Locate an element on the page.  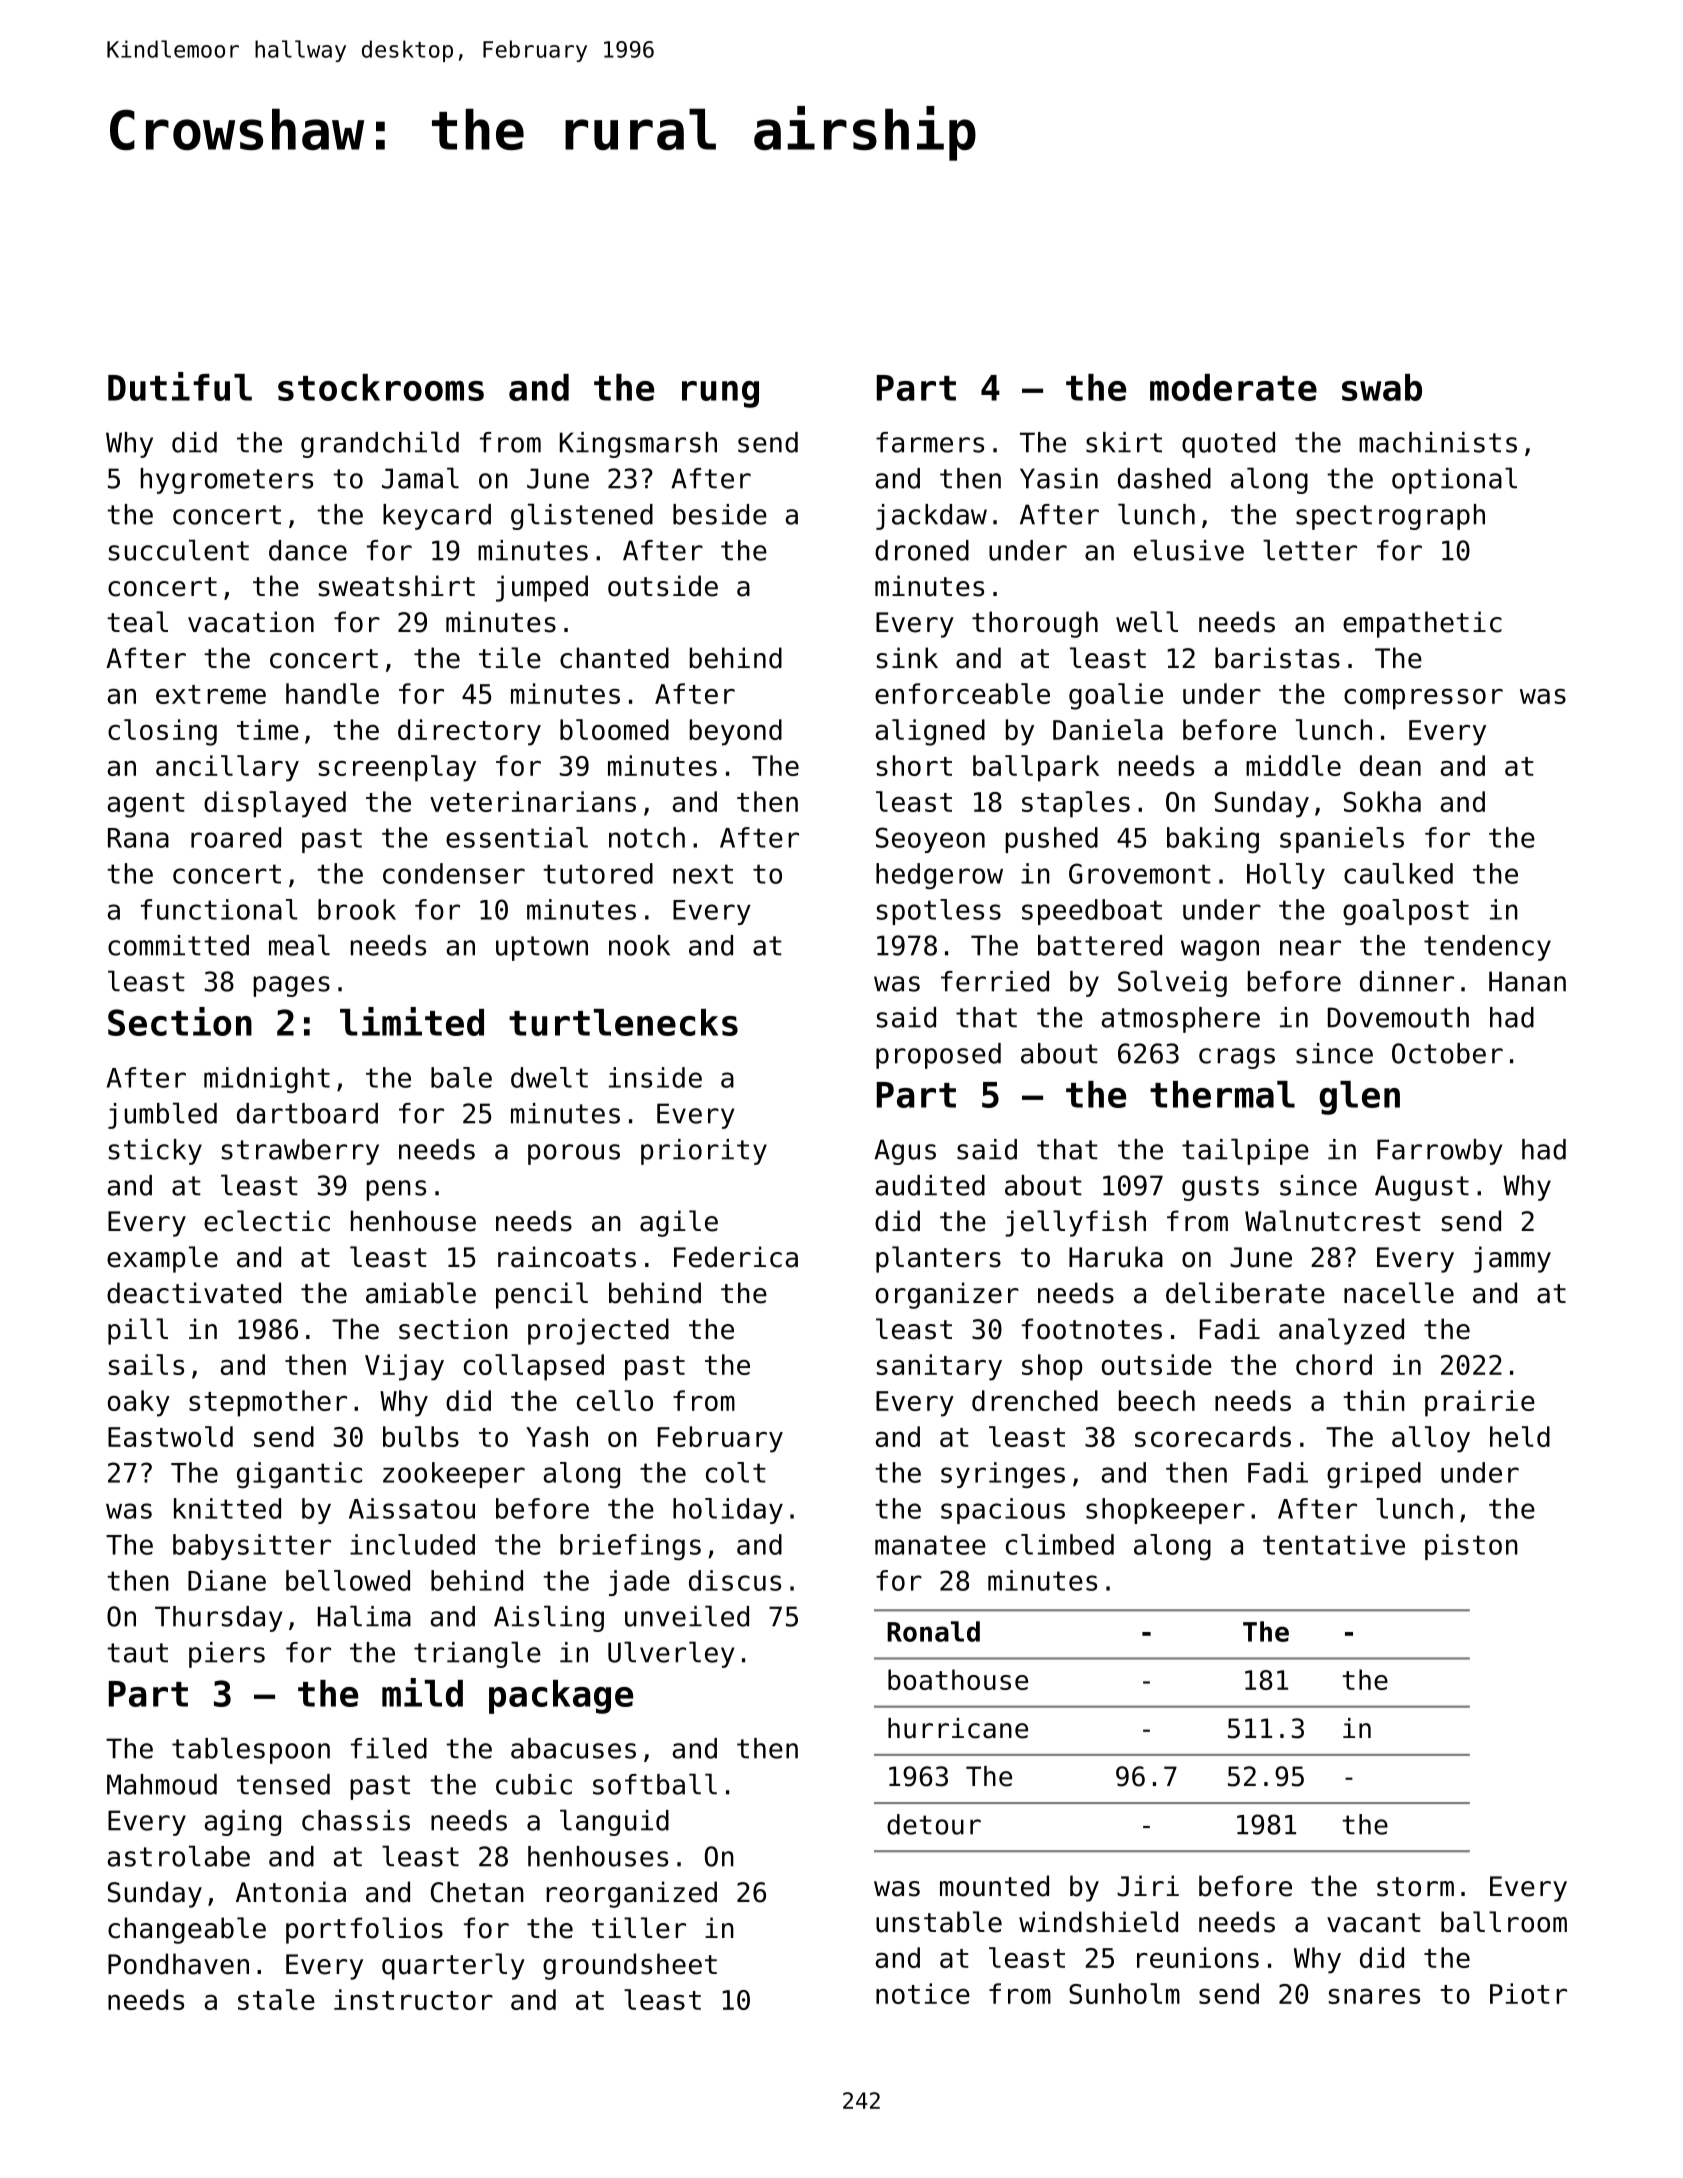
example is located at coordinates (162, 1259).
